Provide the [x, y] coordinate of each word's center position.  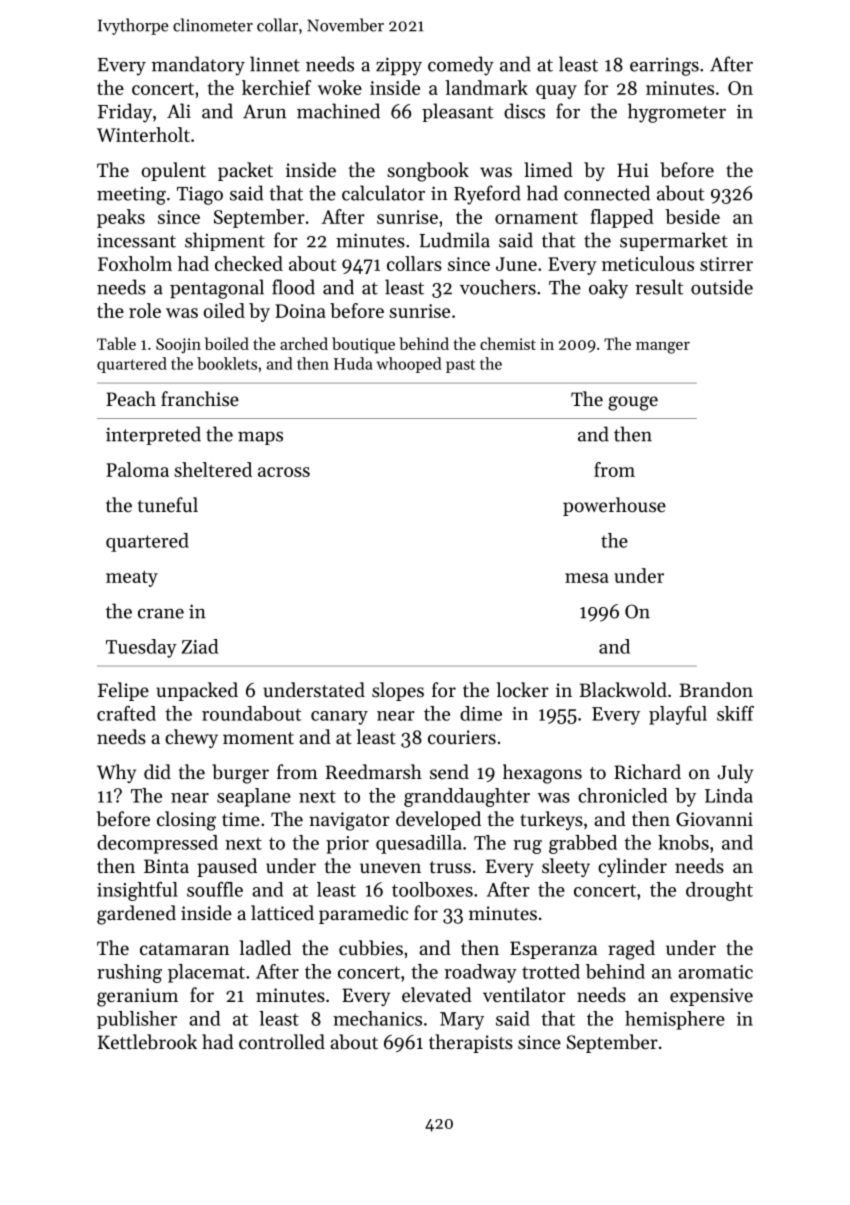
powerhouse [614, 506]
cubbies [371, 948]
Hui [633, 170]
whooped [409, 365]
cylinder [632, 867]
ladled [265, 947]
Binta [166, 866]
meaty [132, 579]
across [284, 472]
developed [438, 820]
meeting [131, 196]
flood [293, 287]
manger [663, 347]
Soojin [178, 345]
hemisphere [675, 1020]
